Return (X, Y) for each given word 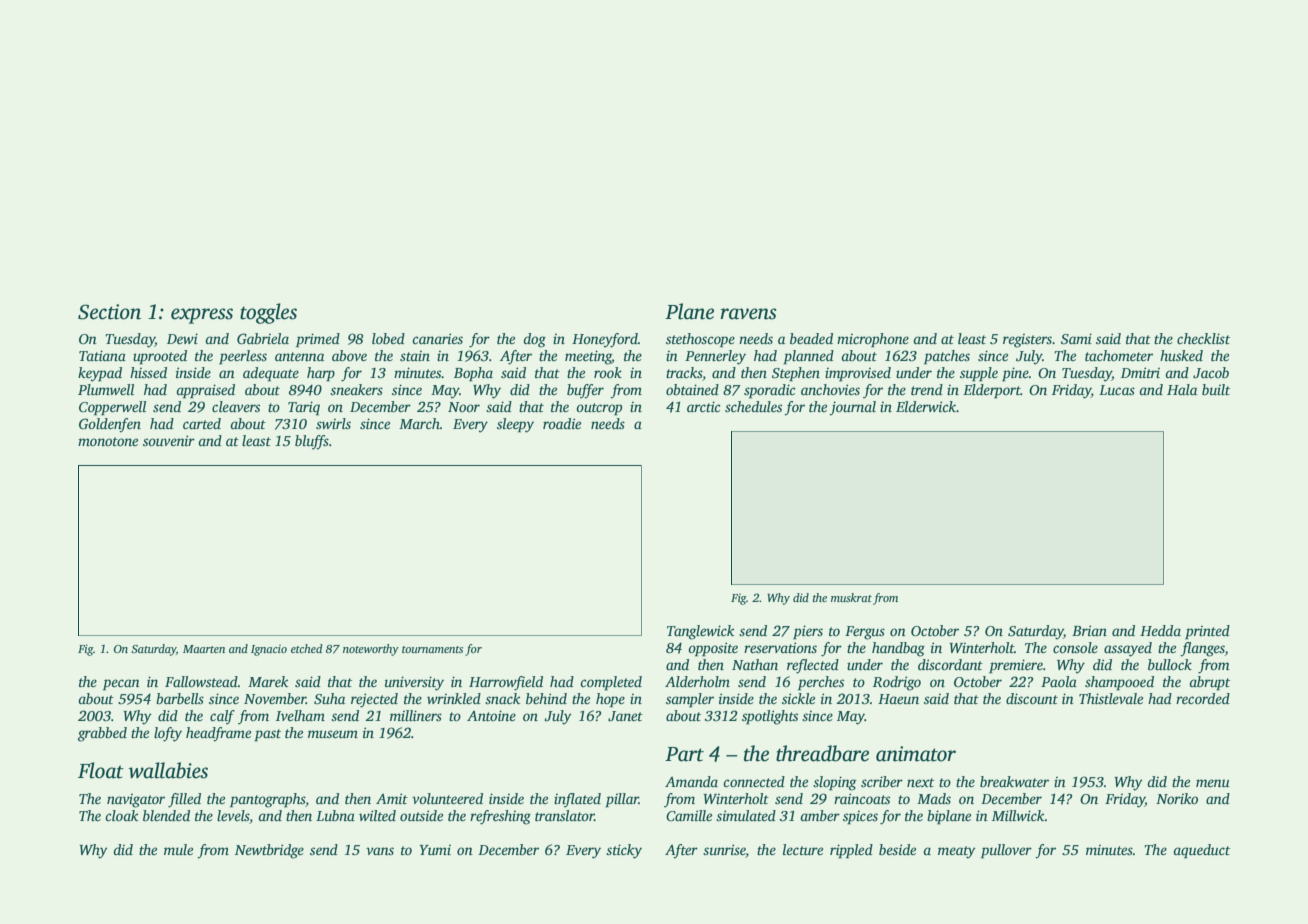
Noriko (1177, 798)
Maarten (204, 649)
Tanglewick (700, 632)
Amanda (691, 781)
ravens (748, 314)
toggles (268, 313)
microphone (873, 340)
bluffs (312, 442)
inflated (577, 800)
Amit (392, 798)
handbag (898, 649)
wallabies (168, 770)
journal (852, 408)
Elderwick (926, 406)
